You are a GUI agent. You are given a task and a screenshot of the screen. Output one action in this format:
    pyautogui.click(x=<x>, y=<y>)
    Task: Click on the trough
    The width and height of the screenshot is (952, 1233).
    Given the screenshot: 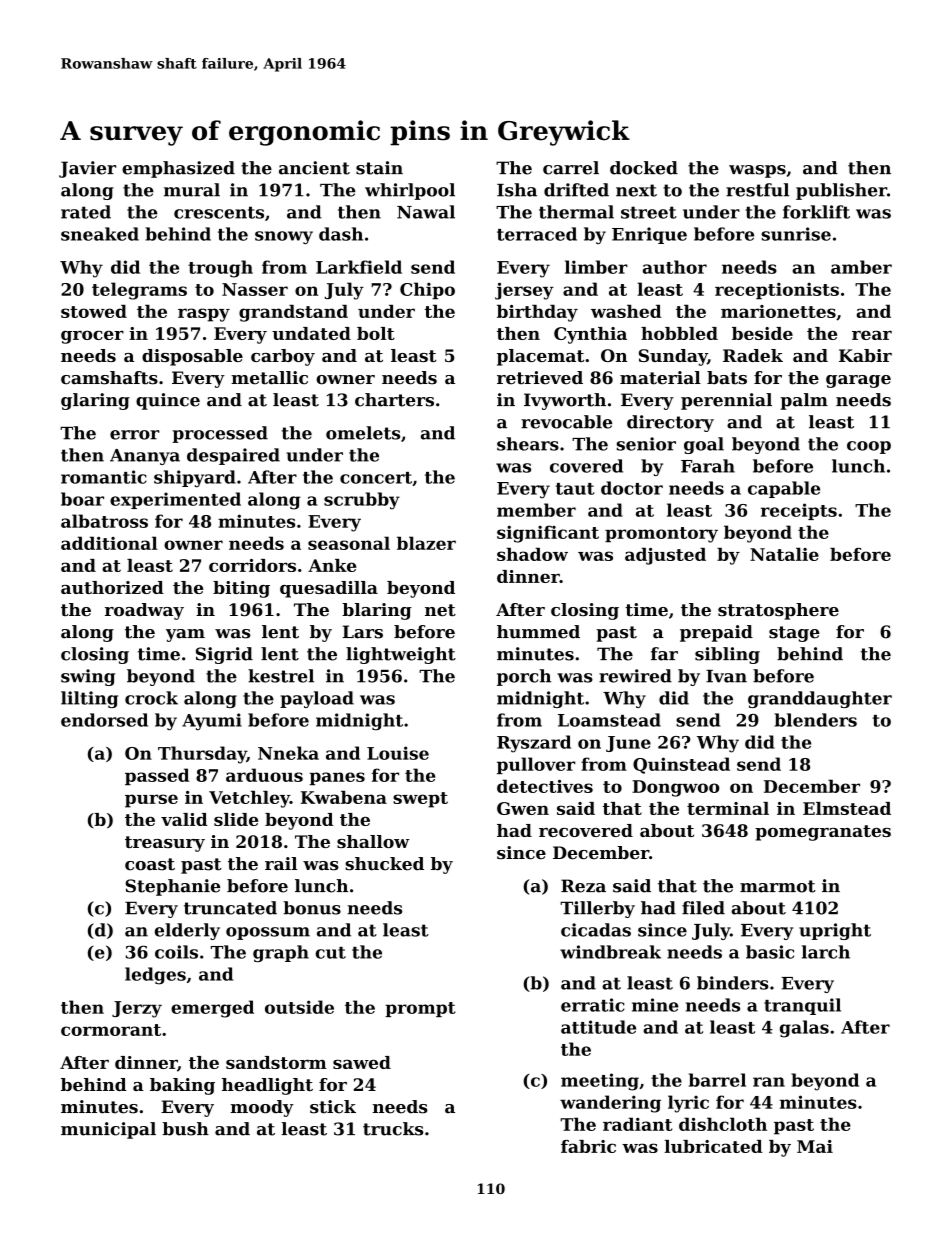 What is the action you would take?
    pyautogui.click(x=220, y=269)
